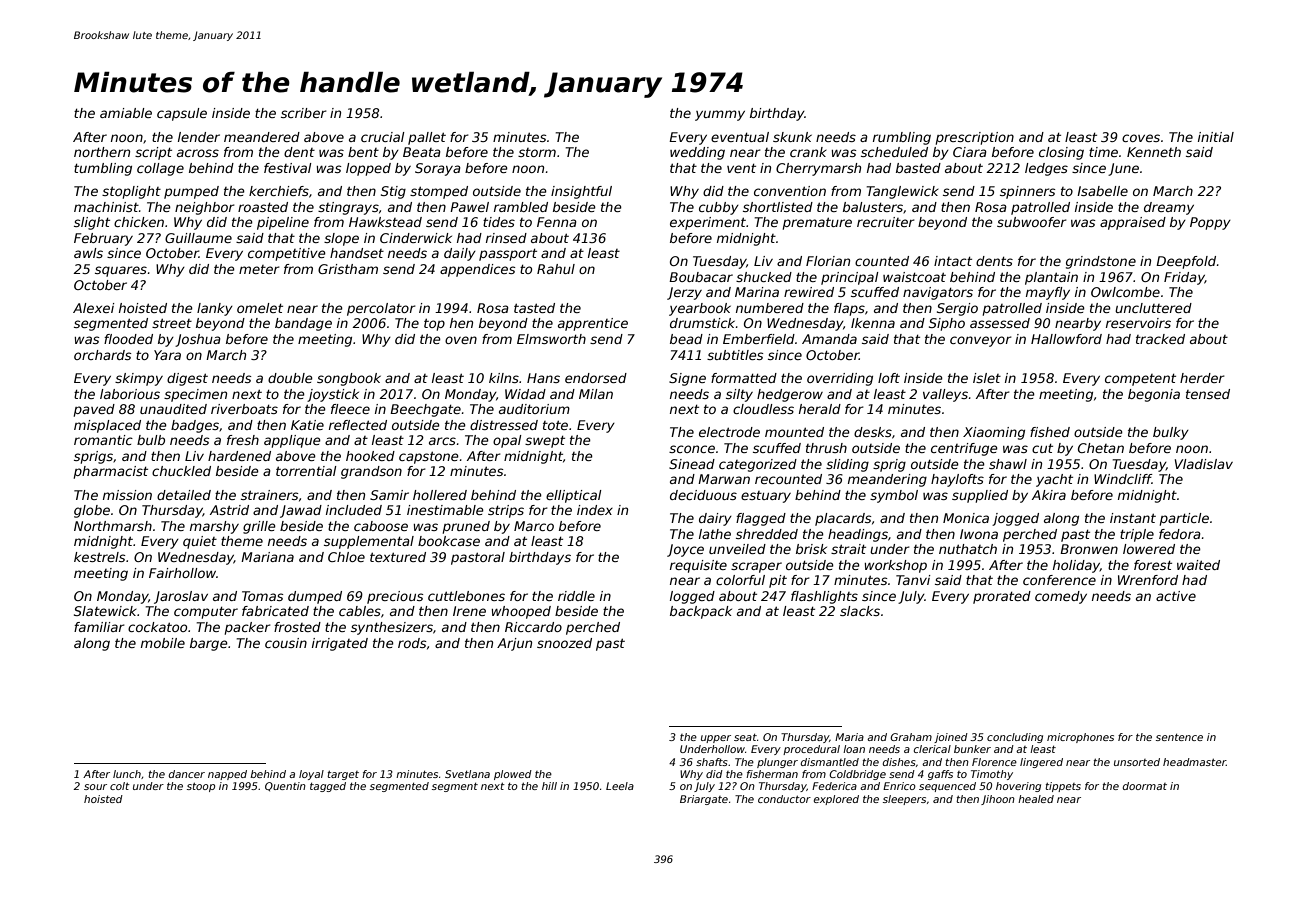 This image has height=924, width=1308. What do you see at coordinates (970, 152) in the image?
I see `Ciara` at bounding box center [970, 152].
